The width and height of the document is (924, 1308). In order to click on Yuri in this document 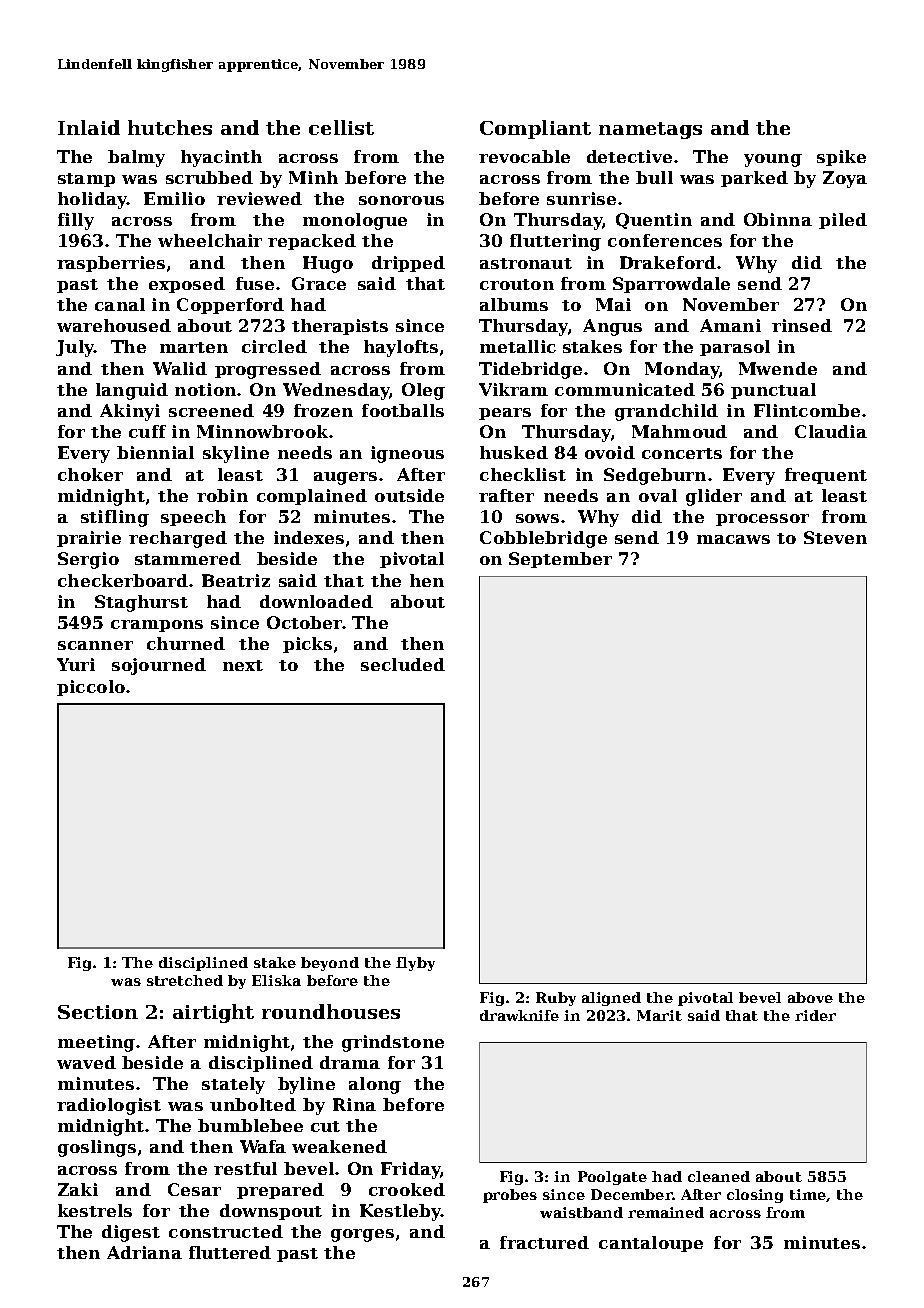, I will do `click(76, 664)`.
